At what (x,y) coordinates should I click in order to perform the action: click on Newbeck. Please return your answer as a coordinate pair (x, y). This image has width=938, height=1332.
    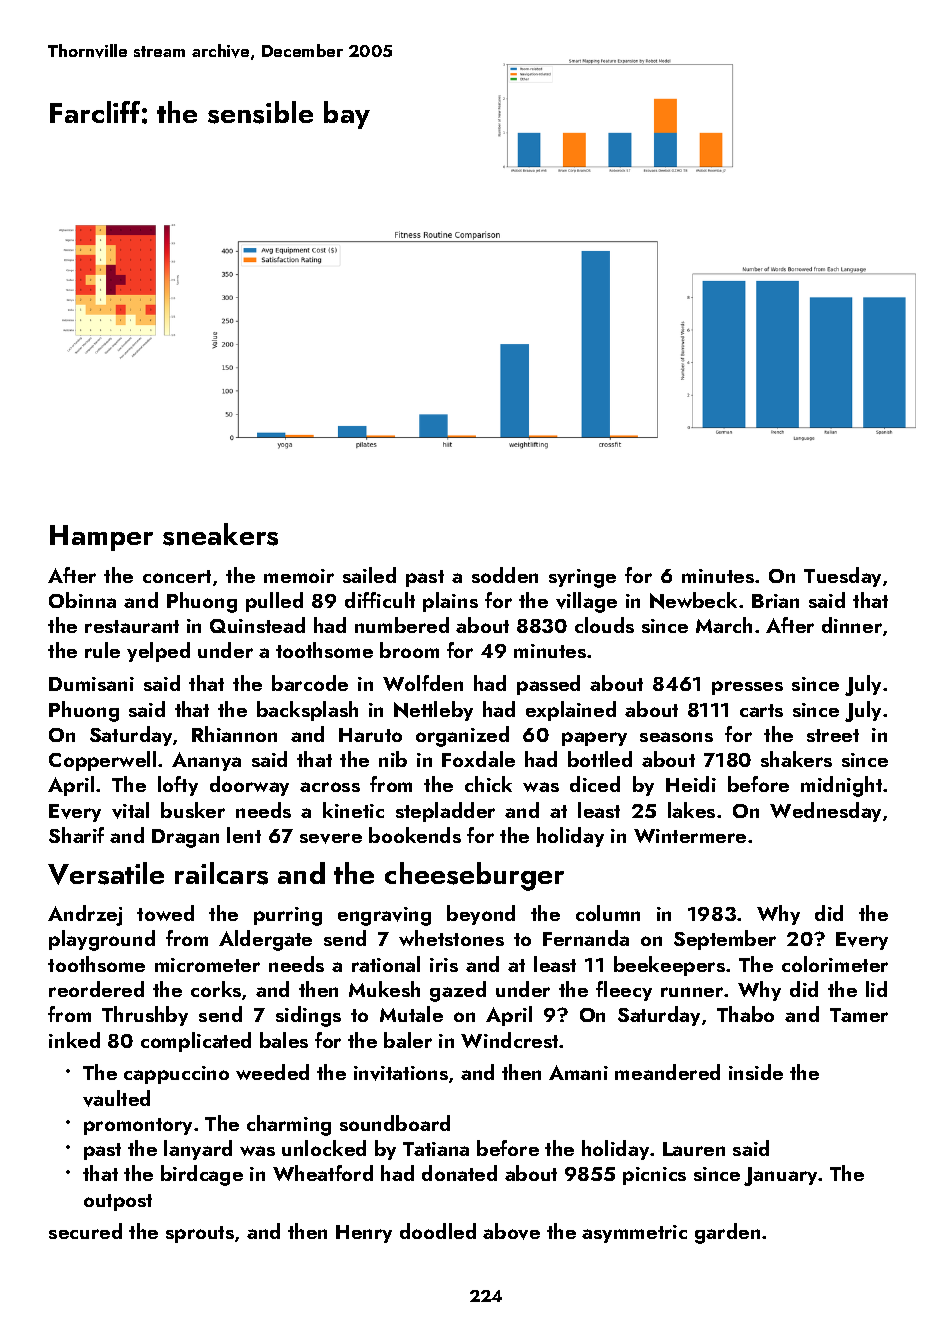
    Looking at the image, I should click on (693, 600).
